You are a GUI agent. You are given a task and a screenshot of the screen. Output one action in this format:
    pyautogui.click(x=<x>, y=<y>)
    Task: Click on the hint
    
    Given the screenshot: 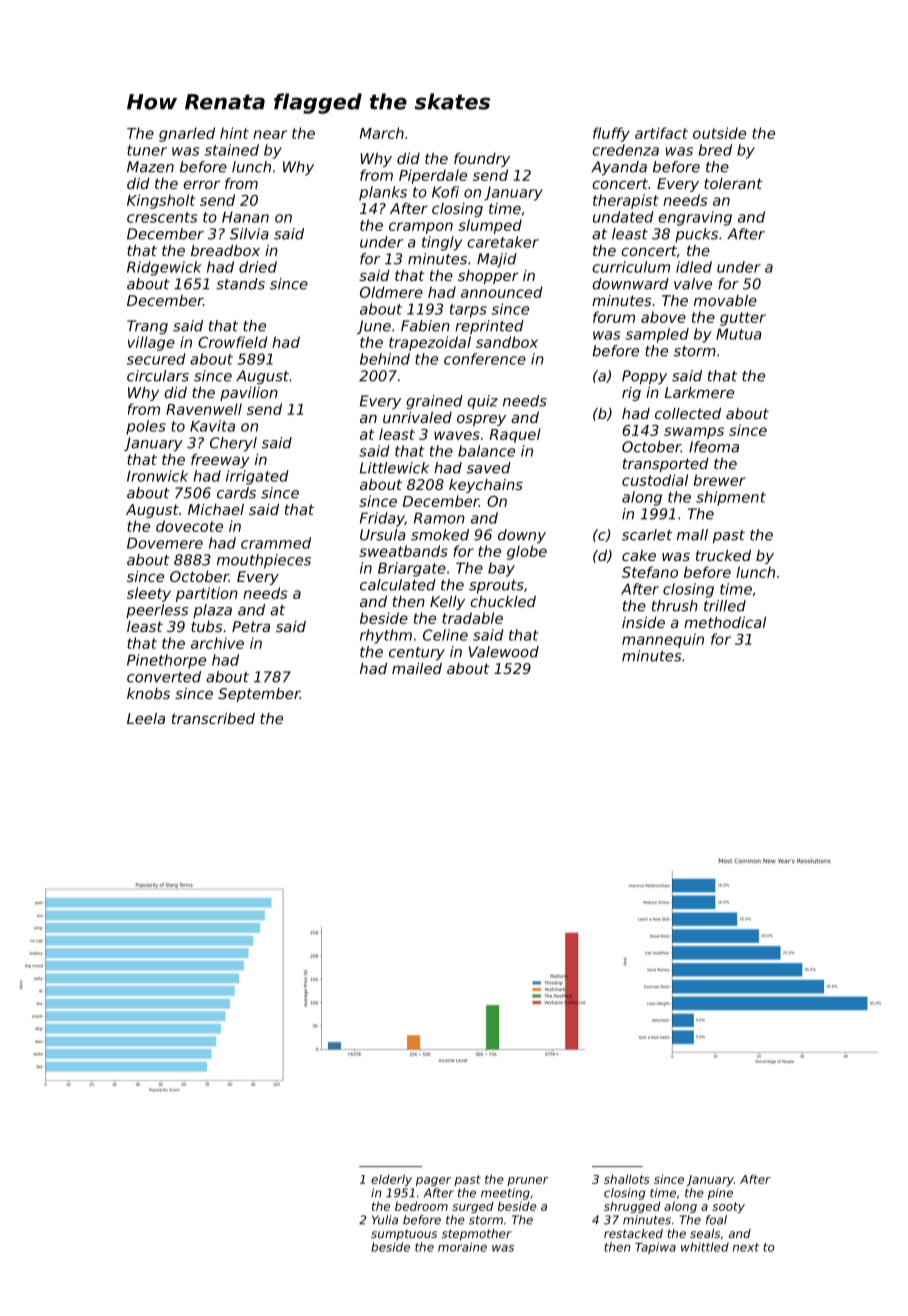 What is the action you would take?
    pyautogui.click(x=234, y=133)
